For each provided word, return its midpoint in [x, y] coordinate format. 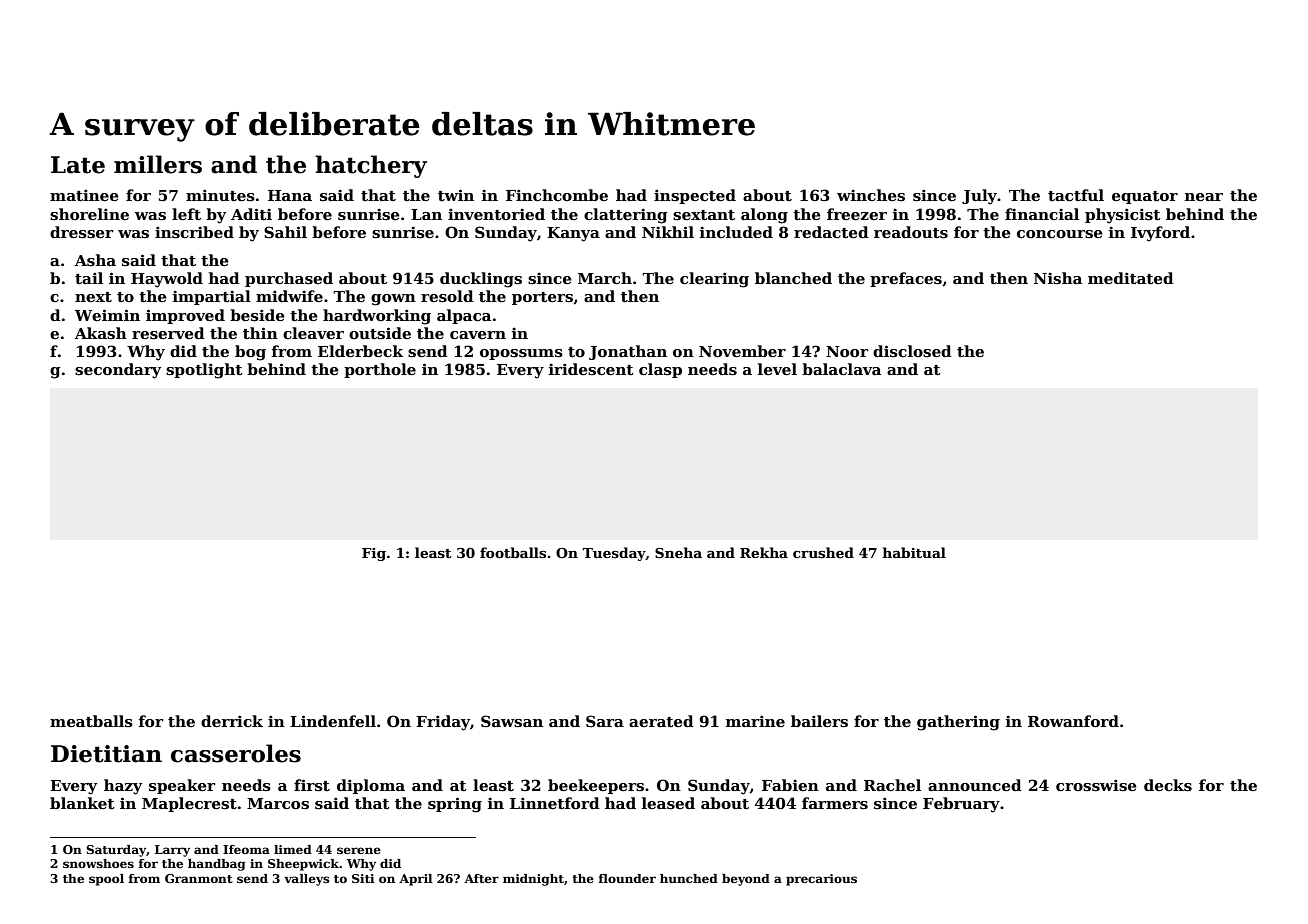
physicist [1123, 216]
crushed [823, 552]
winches [871, 195]
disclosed [912, 351]
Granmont [199, 878]
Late [78, 165]
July [979, 197]
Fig [374, 554]
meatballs [91, 721]
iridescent [591, 369]
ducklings [481, 280]
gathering [958, 723]
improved [185, 316]
